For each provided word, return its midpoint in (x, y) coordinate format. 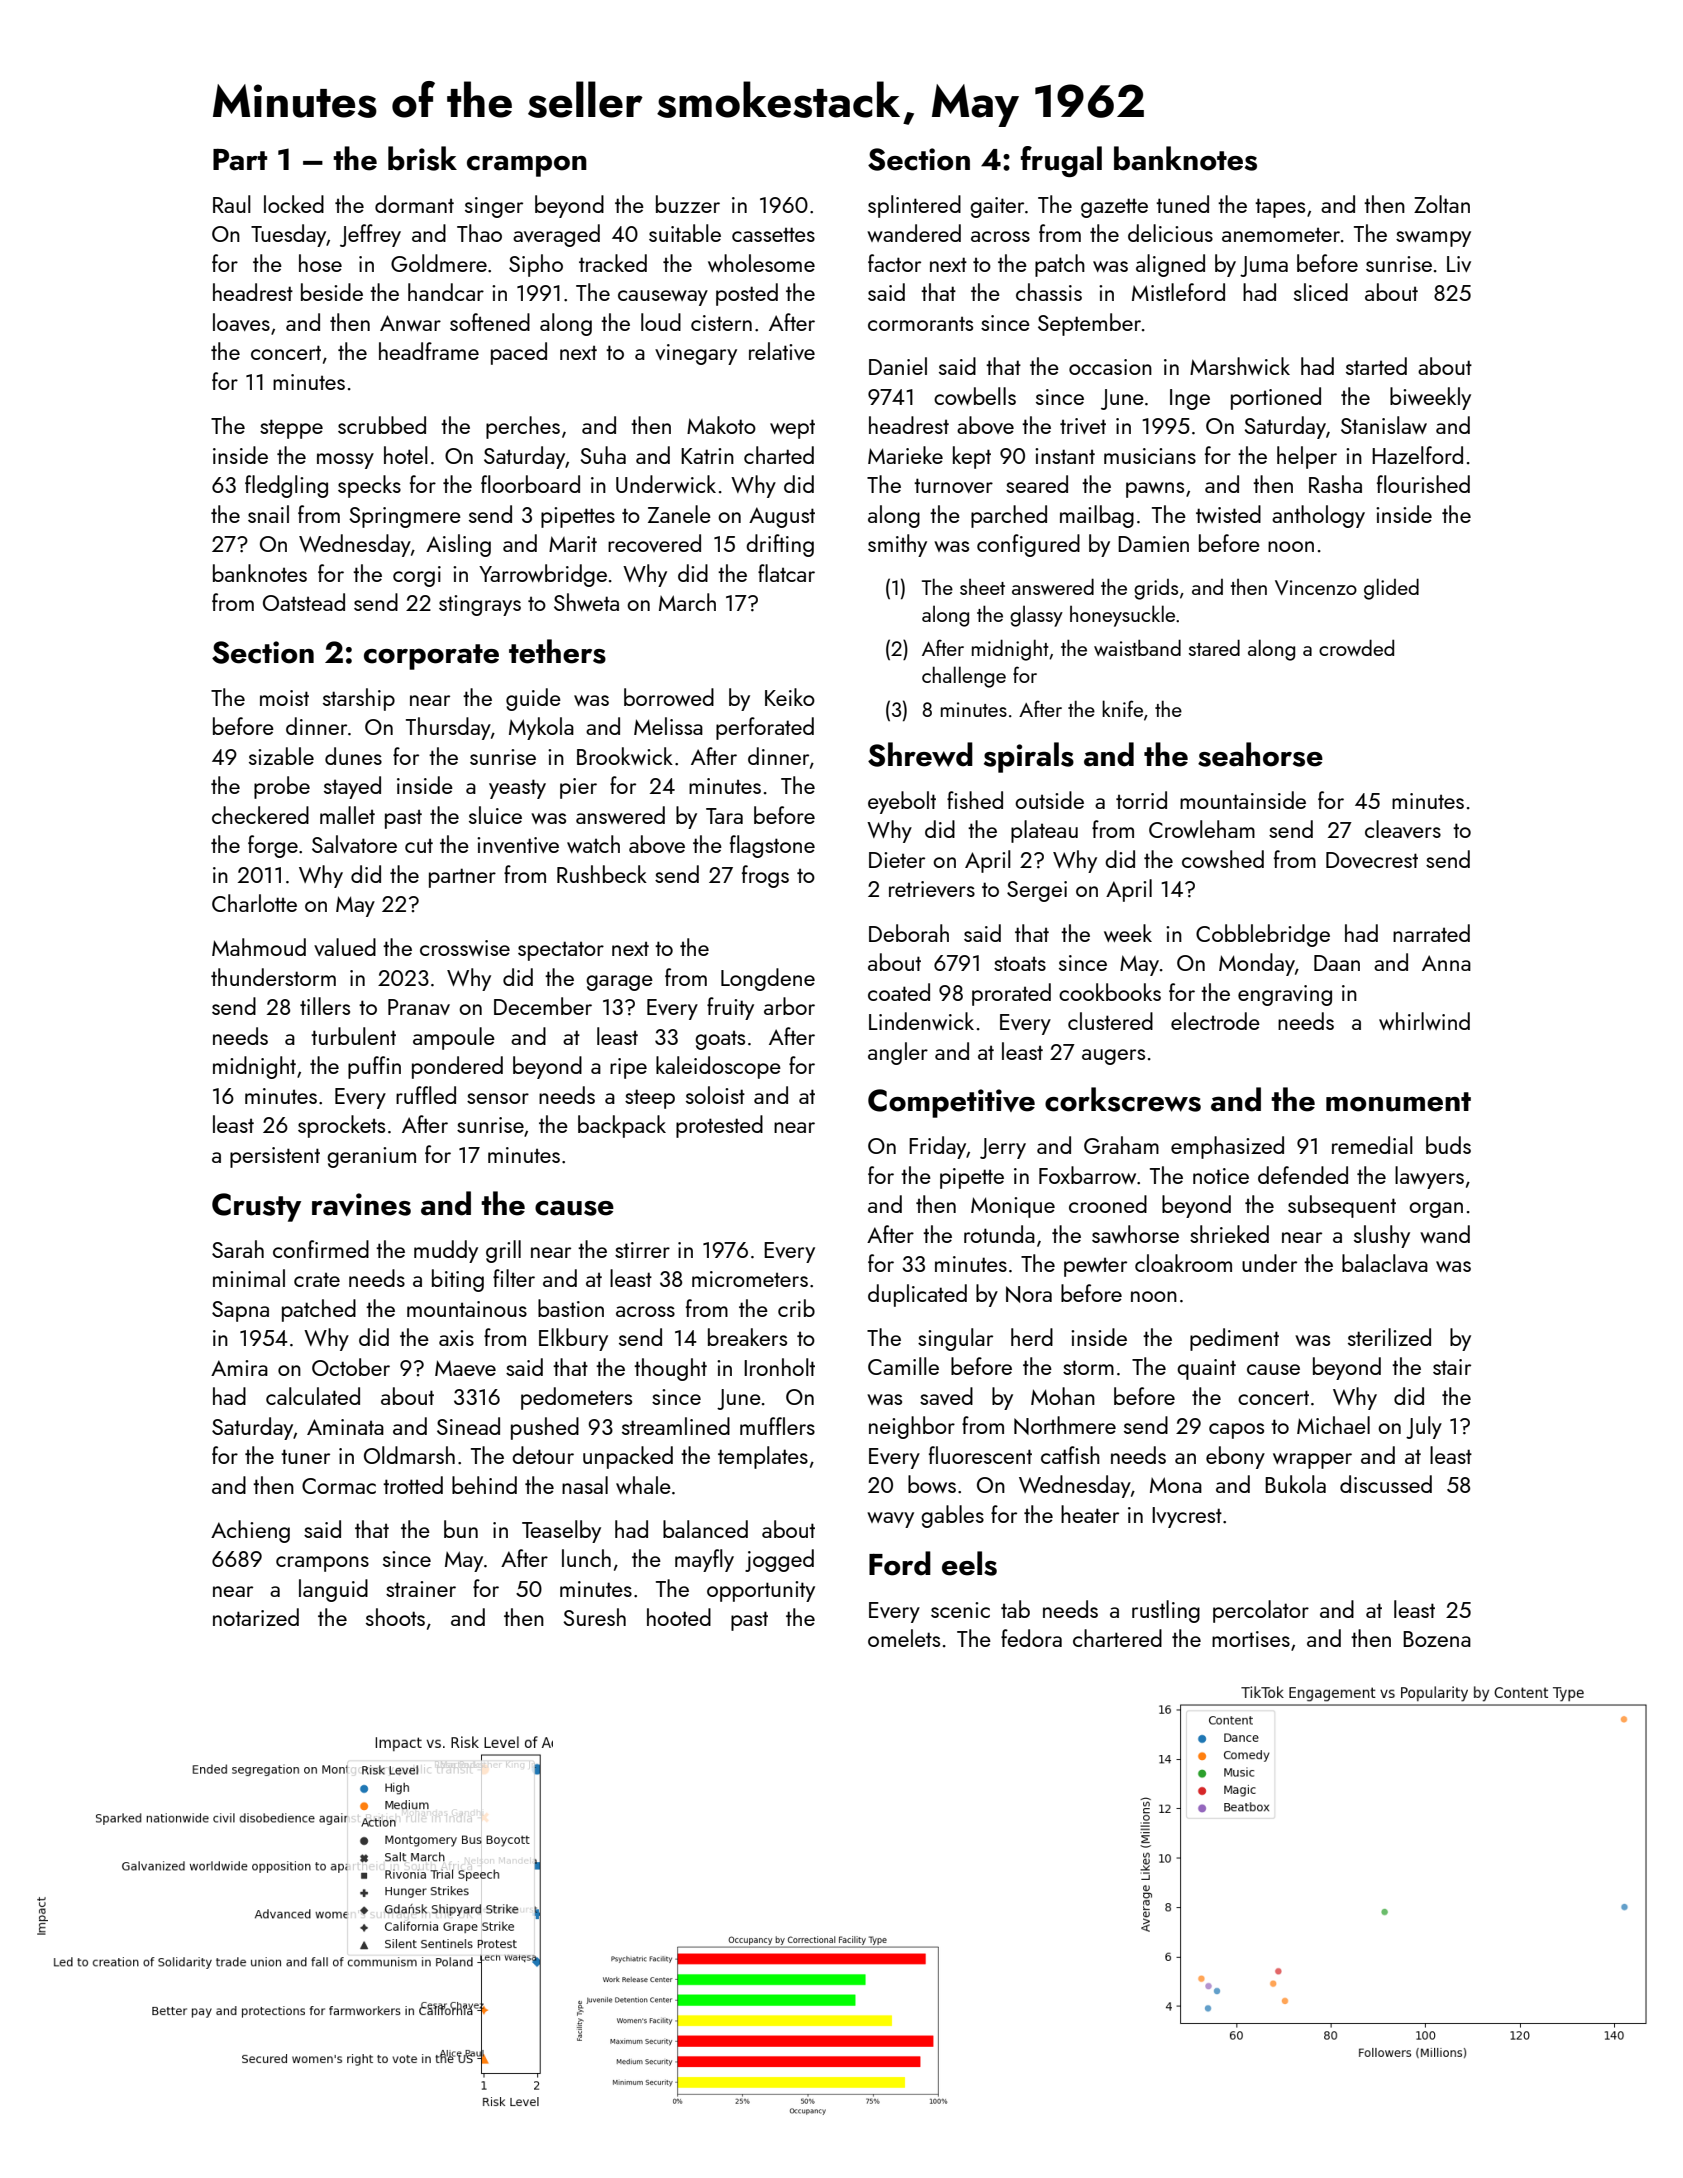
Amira (239, 1368)
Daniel (898, 366)
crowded (1356, 647)
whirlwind (1424, 1021)
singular (955, 1339)
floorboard (530, 484)
